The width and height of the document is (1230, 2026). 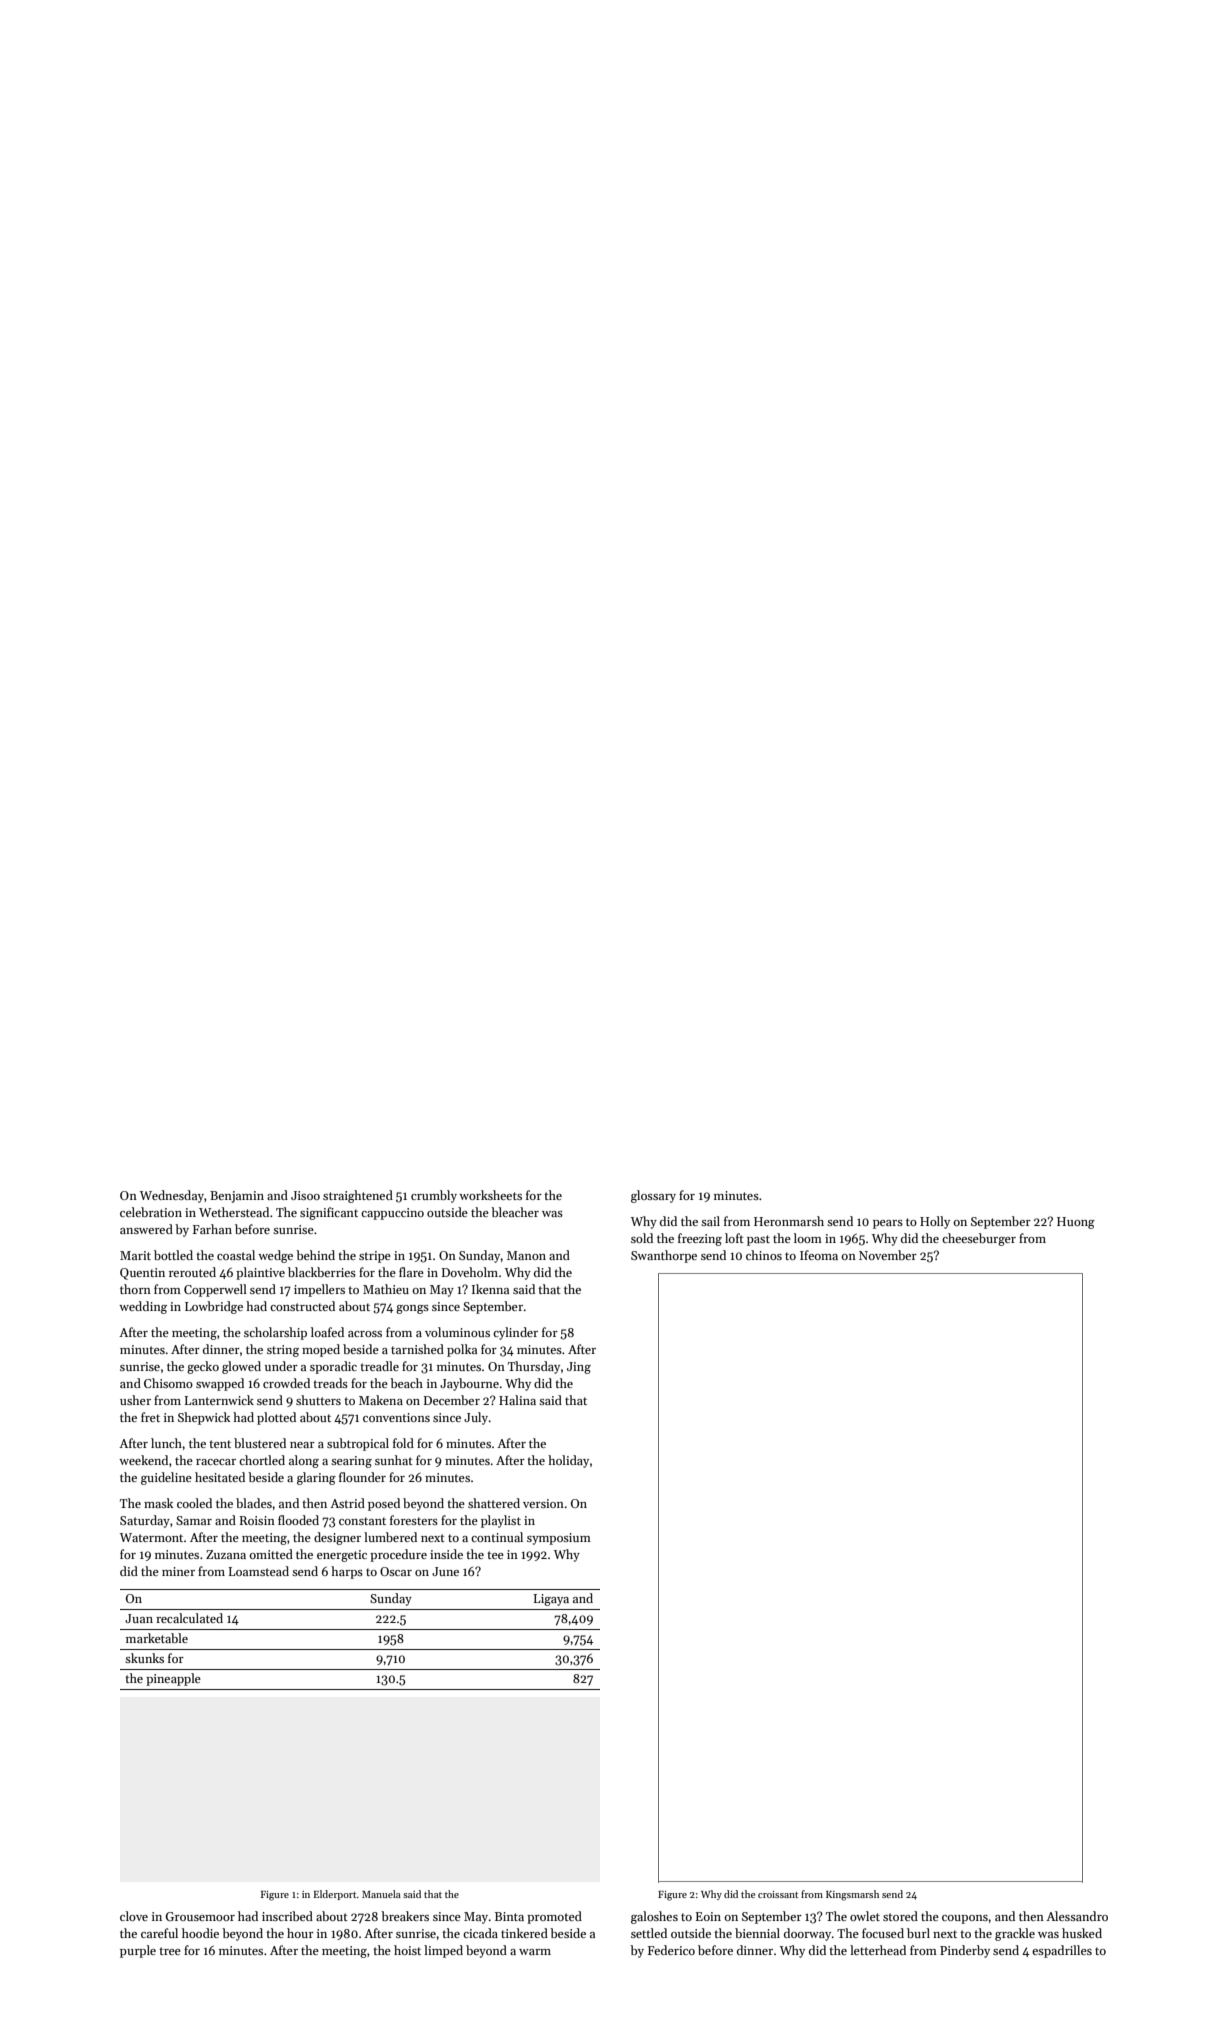 I want to click on pineapple, so click(x=173, y=1679).
